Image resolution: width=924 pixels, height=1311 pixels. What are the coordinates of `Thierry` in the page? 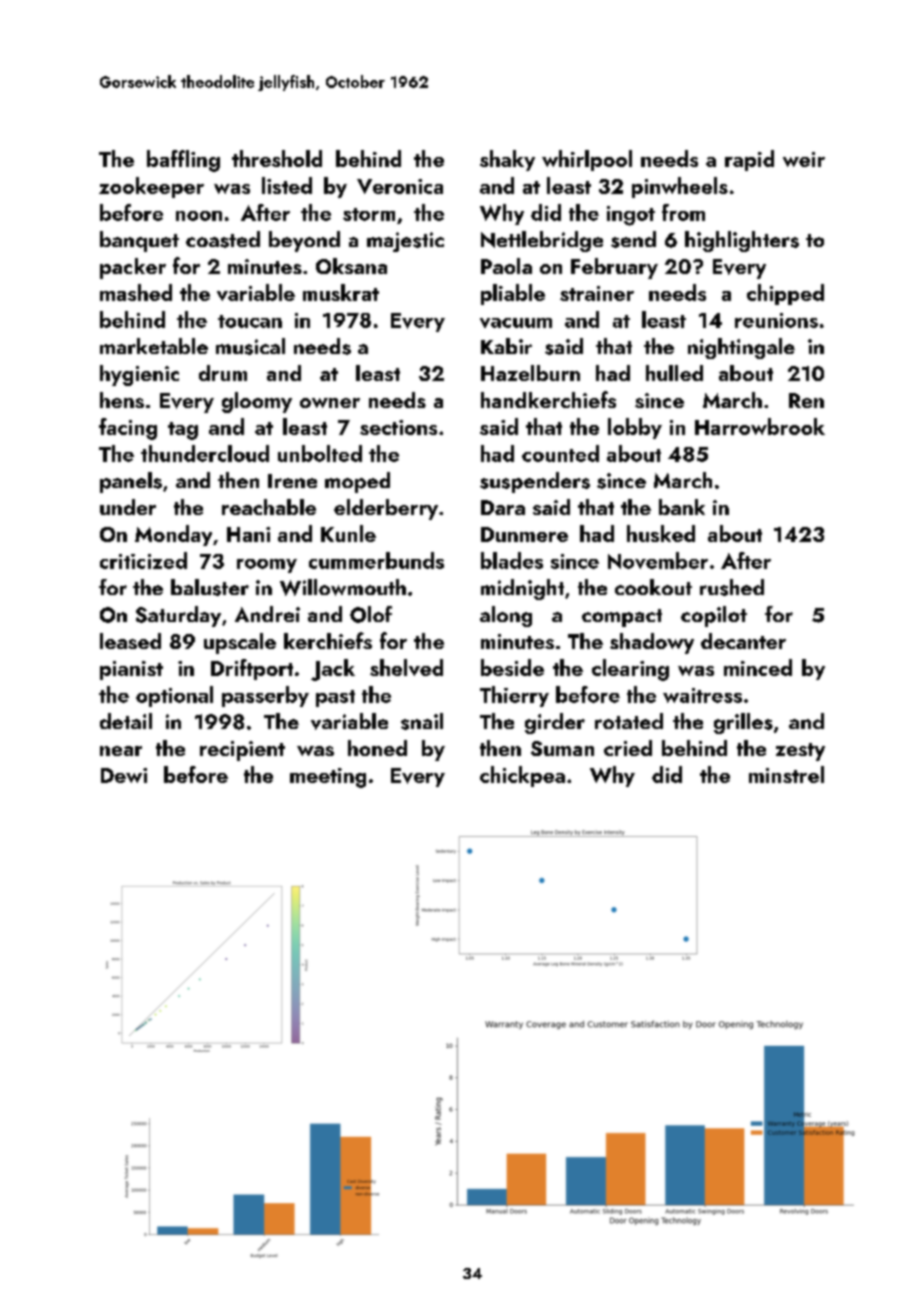 It's located at (514, 696).
